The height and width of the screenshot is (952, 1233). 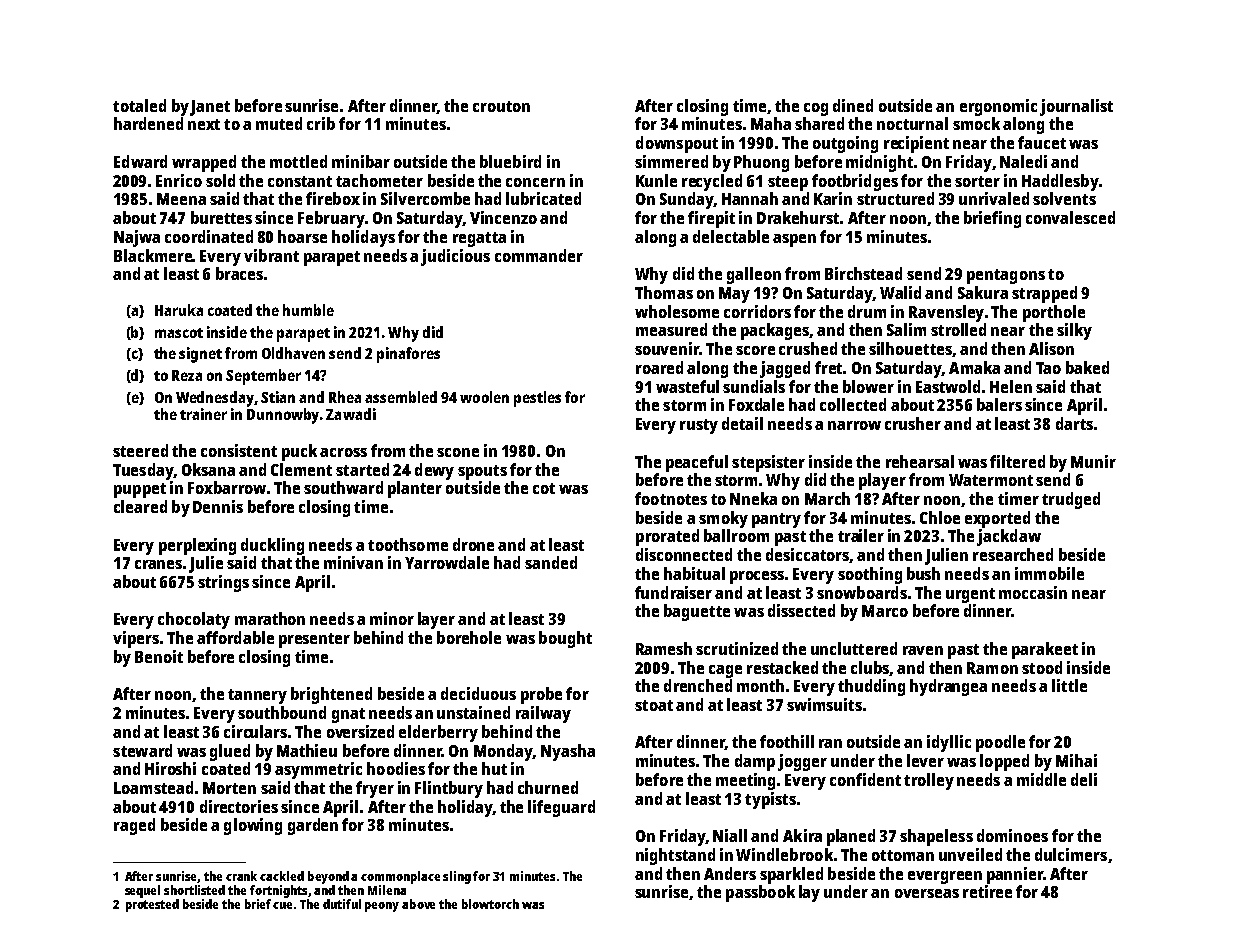 What do you see at coordinates (203, 414) in the screenshot?
I see `trainer` at bounding box center [203, 414].
